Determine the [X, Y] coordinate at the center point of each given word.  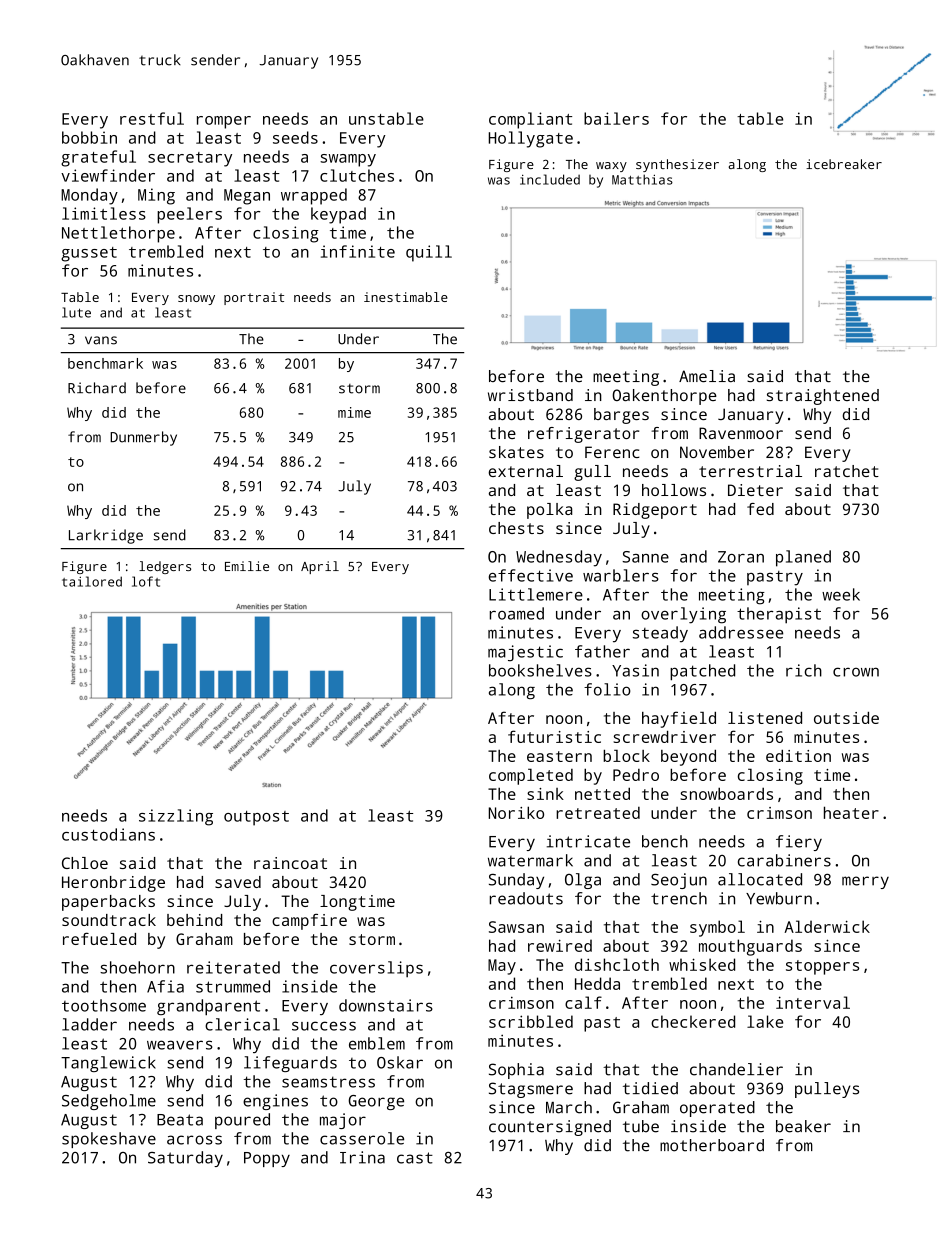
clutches [357, 175]
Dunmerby [143, 438]
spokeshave [109, 1140]
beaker [803, 1126]
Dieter [755, 490]
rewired [560, 945]
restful [152, 118]
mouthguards [750, 947]
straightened [823, 397]
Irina [362, 1157]
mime [354, 412]
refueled [99, 939]
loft [146, 581]
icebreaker [844, 164]
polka [549, 511]
